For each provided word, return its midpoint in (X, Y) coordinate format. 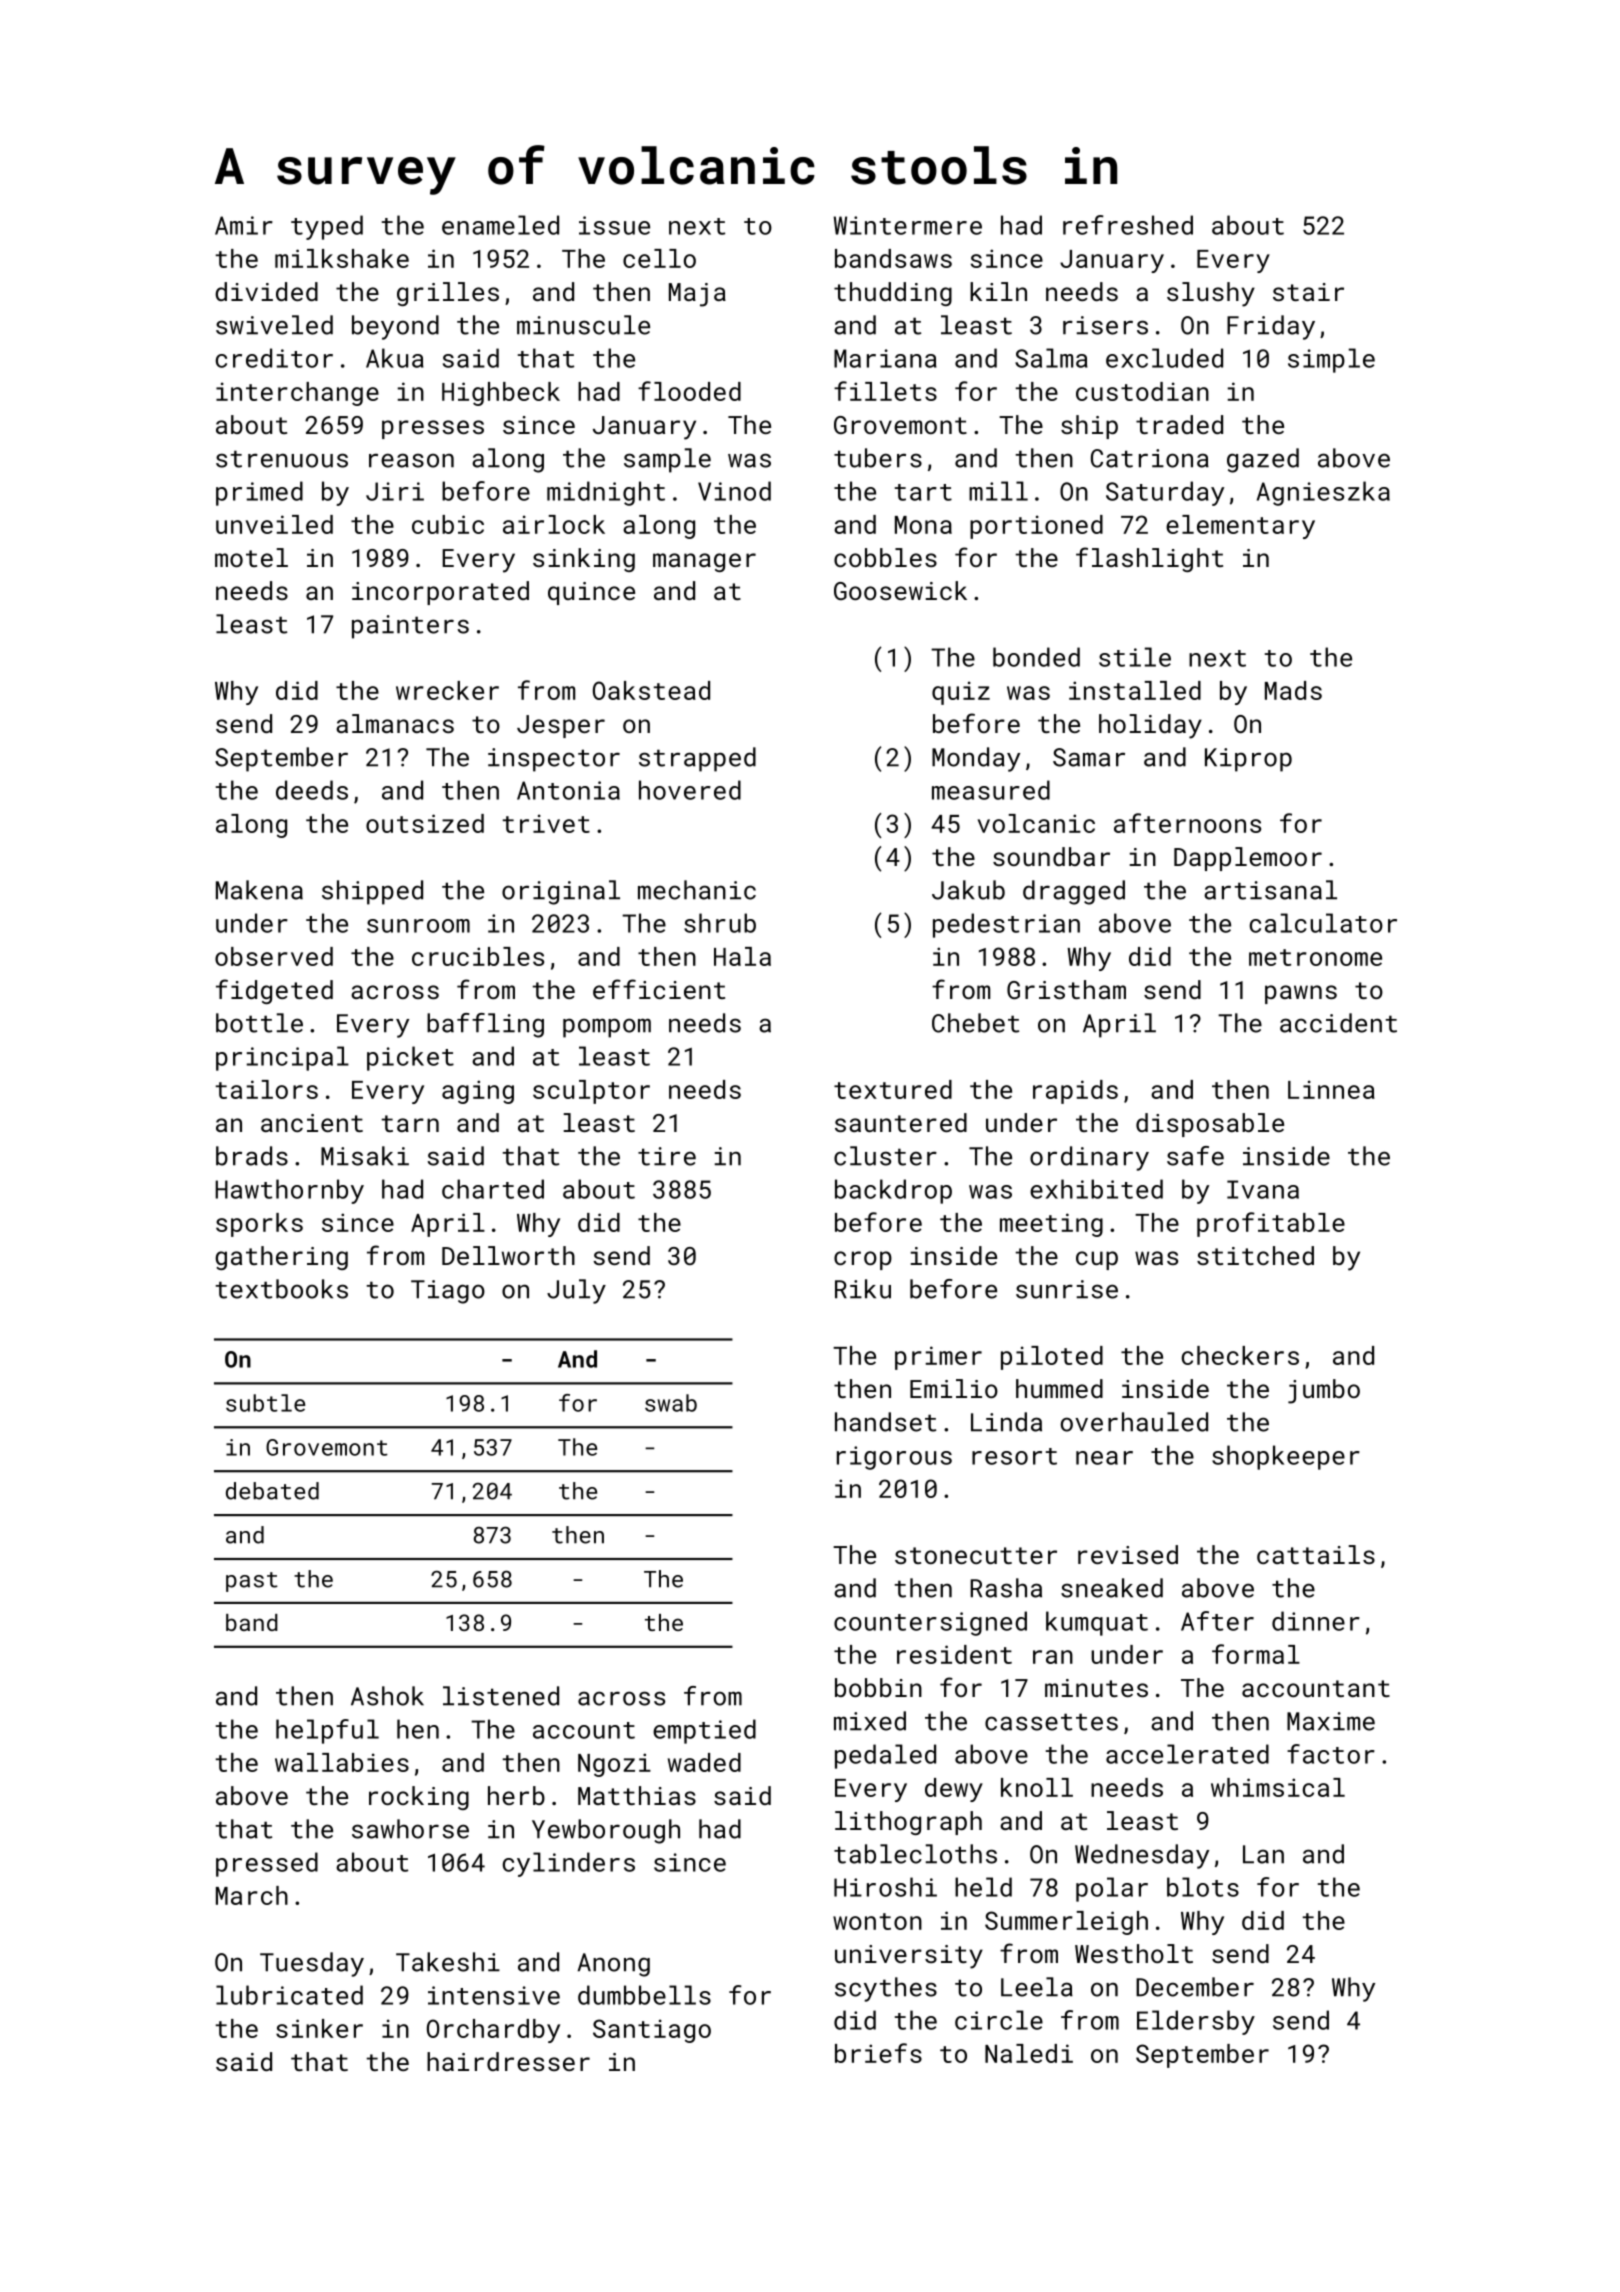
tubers (878, 458)
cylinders (569, 1864)
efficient (659, 989)
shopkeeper (1286, 1457)
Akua (395, 358)
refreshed (1128, 225)
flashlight (1149, 559)
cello (659, 258)
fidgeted (274, 991)
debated (272, 1491)
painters (410, 627)
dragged (1074, 892)
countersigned (930, 1623)
